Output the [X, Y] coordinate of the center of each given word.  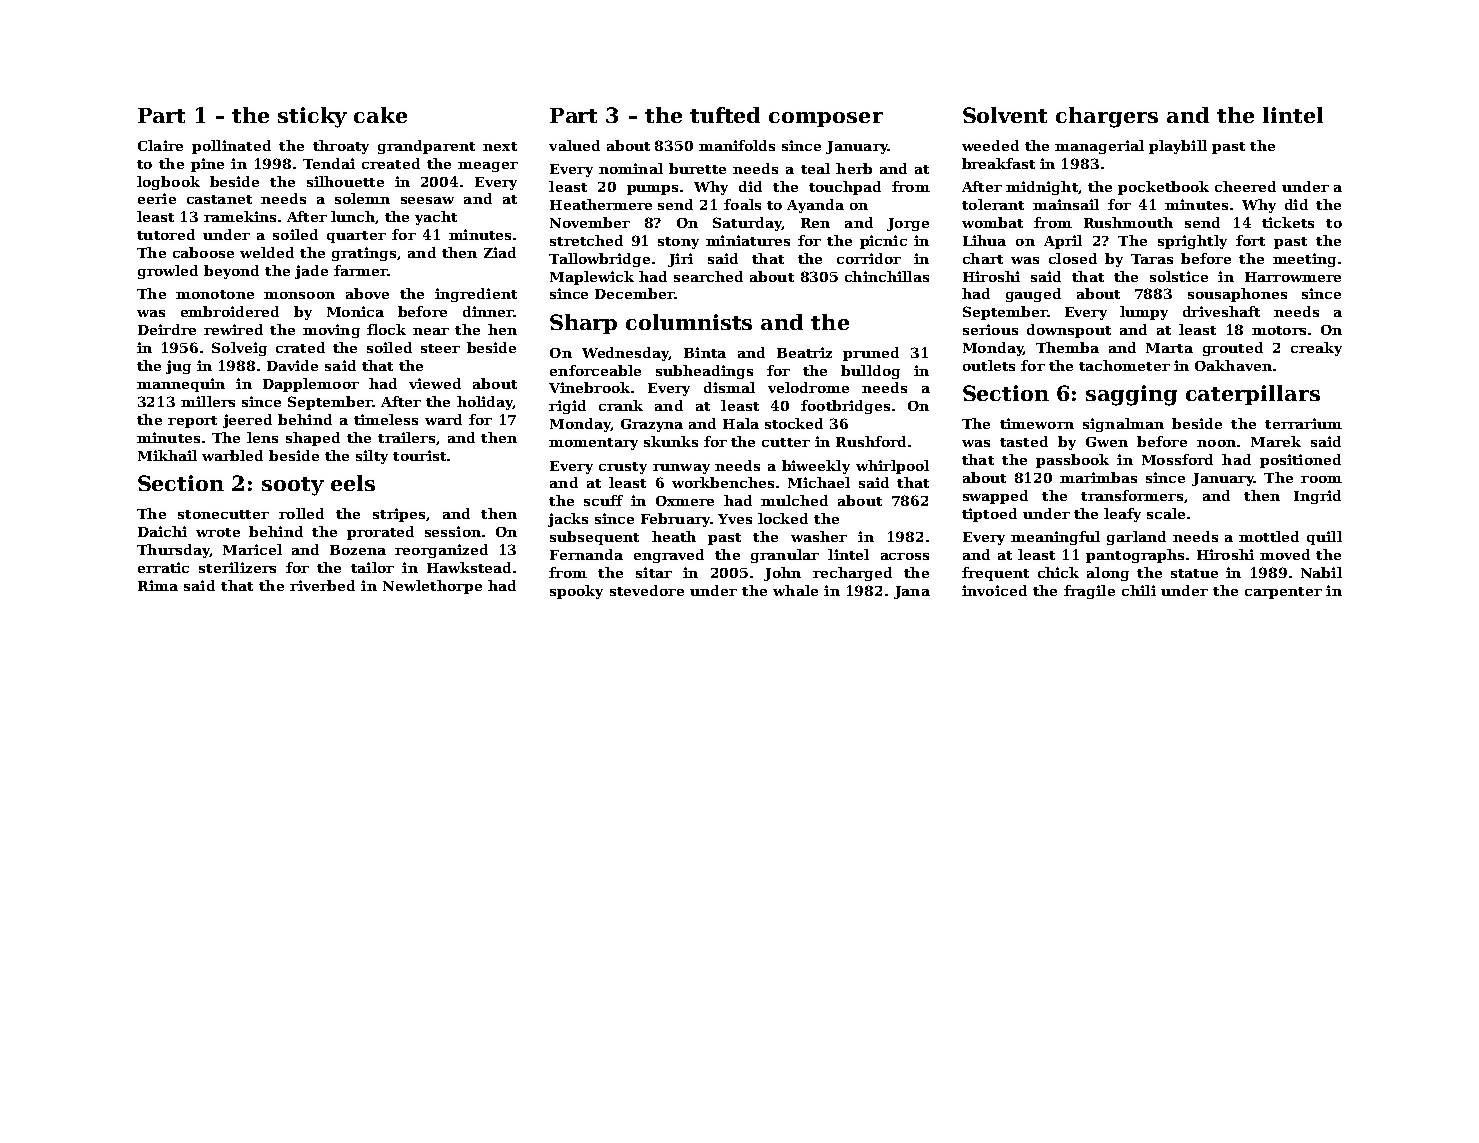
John [782, 574]
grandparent [426, 147]
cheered [1245, 186]
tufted [725, 115]
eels [353, 483]
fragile [1089, 592]
